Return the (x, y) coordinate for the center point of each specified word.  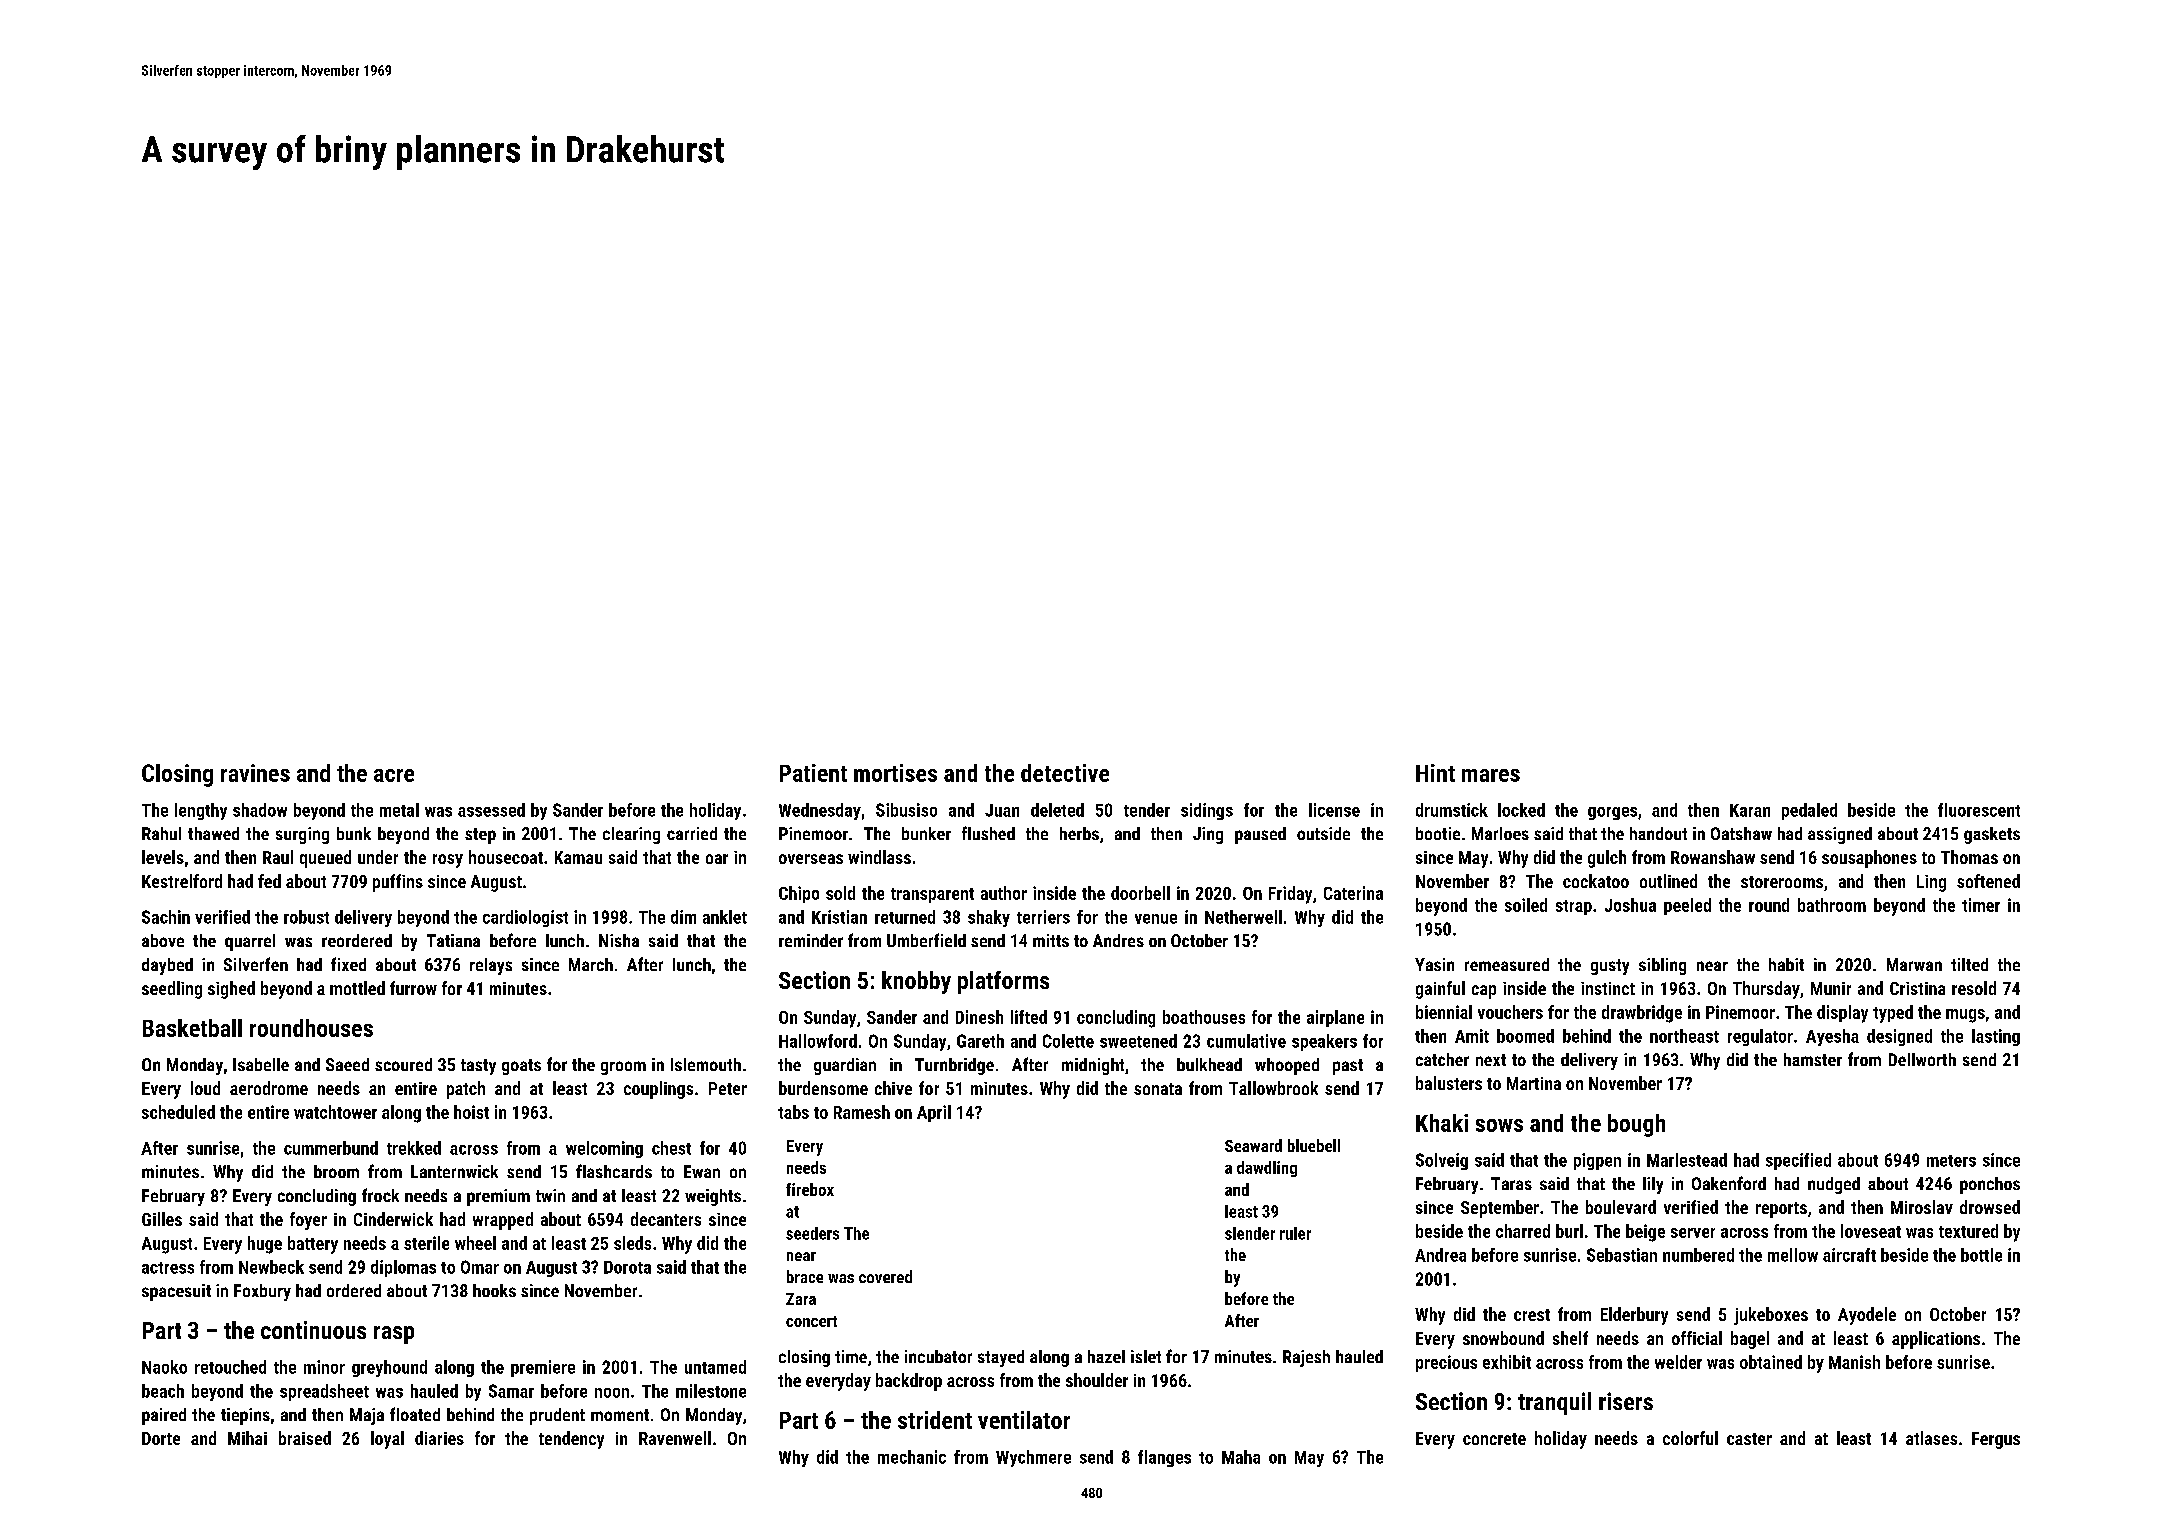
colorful (1690, 1438)
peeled (1687, 906)
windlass (879, 857)
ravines (255, 773)
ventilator (1024, 1420)
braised (305, 1438)
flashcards (614, 1171)
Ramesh (862, 1112)
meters (1951, 1161)
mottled (357, 988)
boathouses (1204, 1017)
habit (1786, 964)
